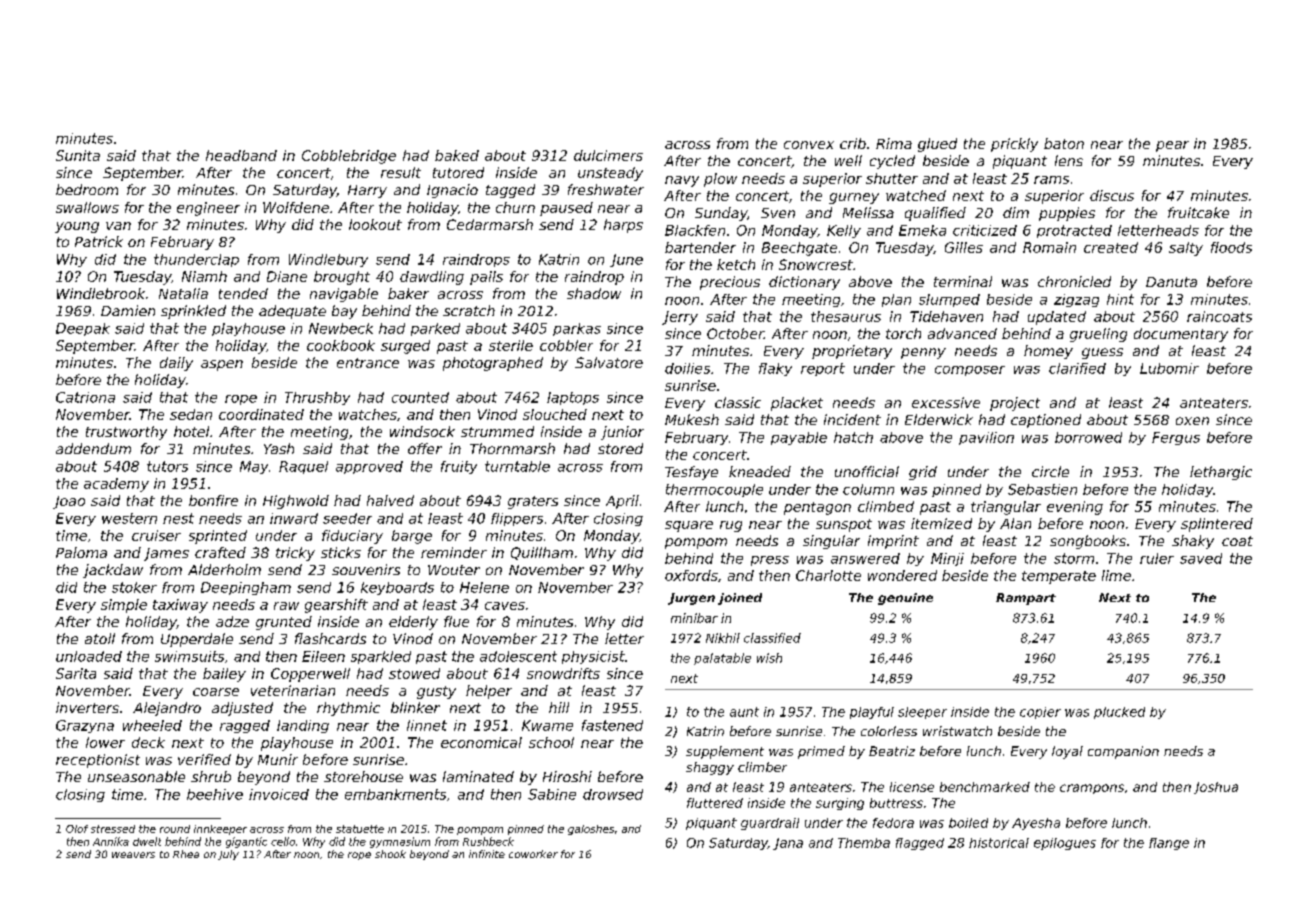 The width and height of the screenshot is (1308, 924). What do you see at coordinates (809, 145) in the screenshot?
I see `convex` at bounding box center [809, 145].
